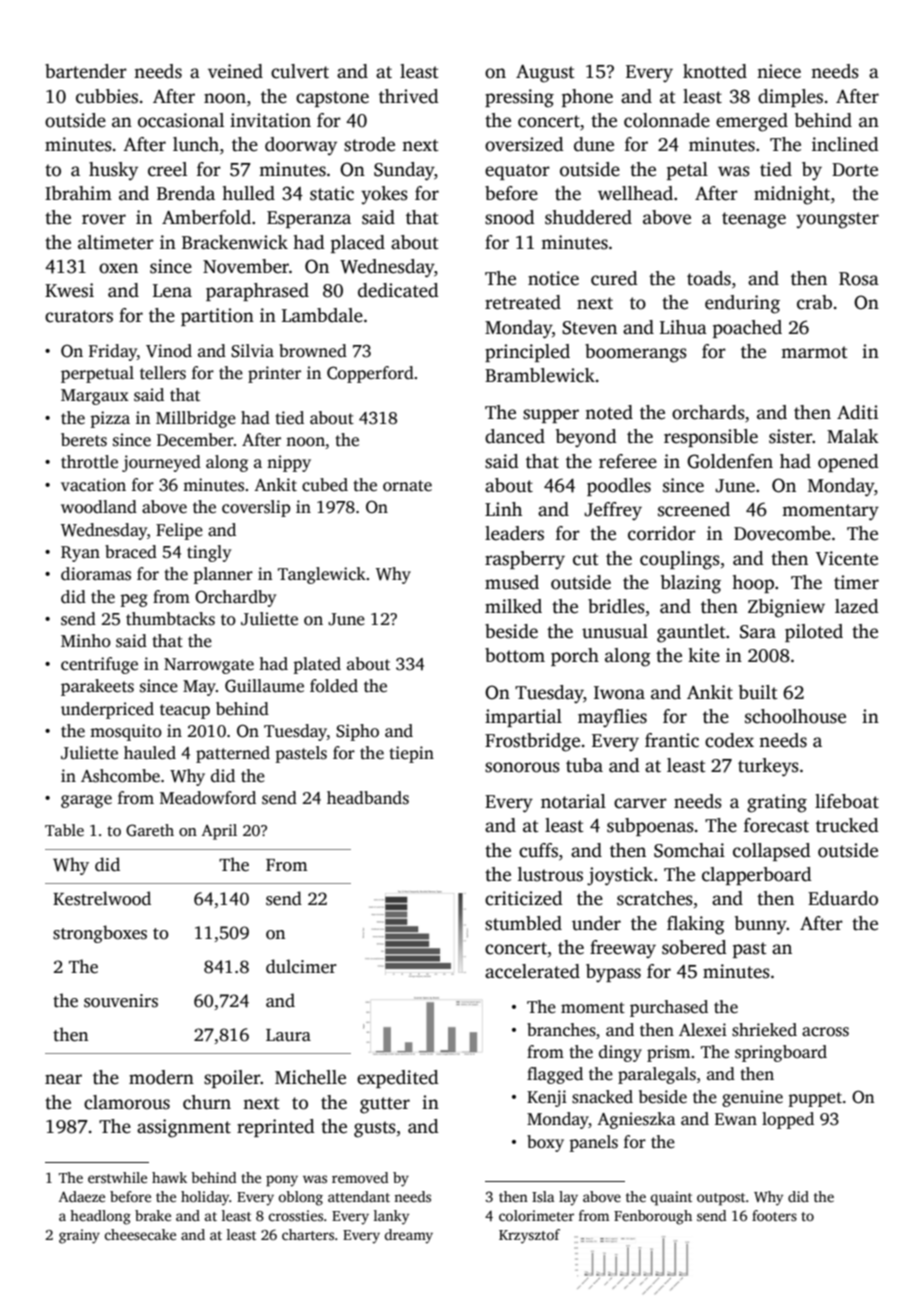 The image size is (924, 1314). What do you see at coordinates (715, 71) in the screenshot?
I see `knotted` at bounding box center [715, 71].
